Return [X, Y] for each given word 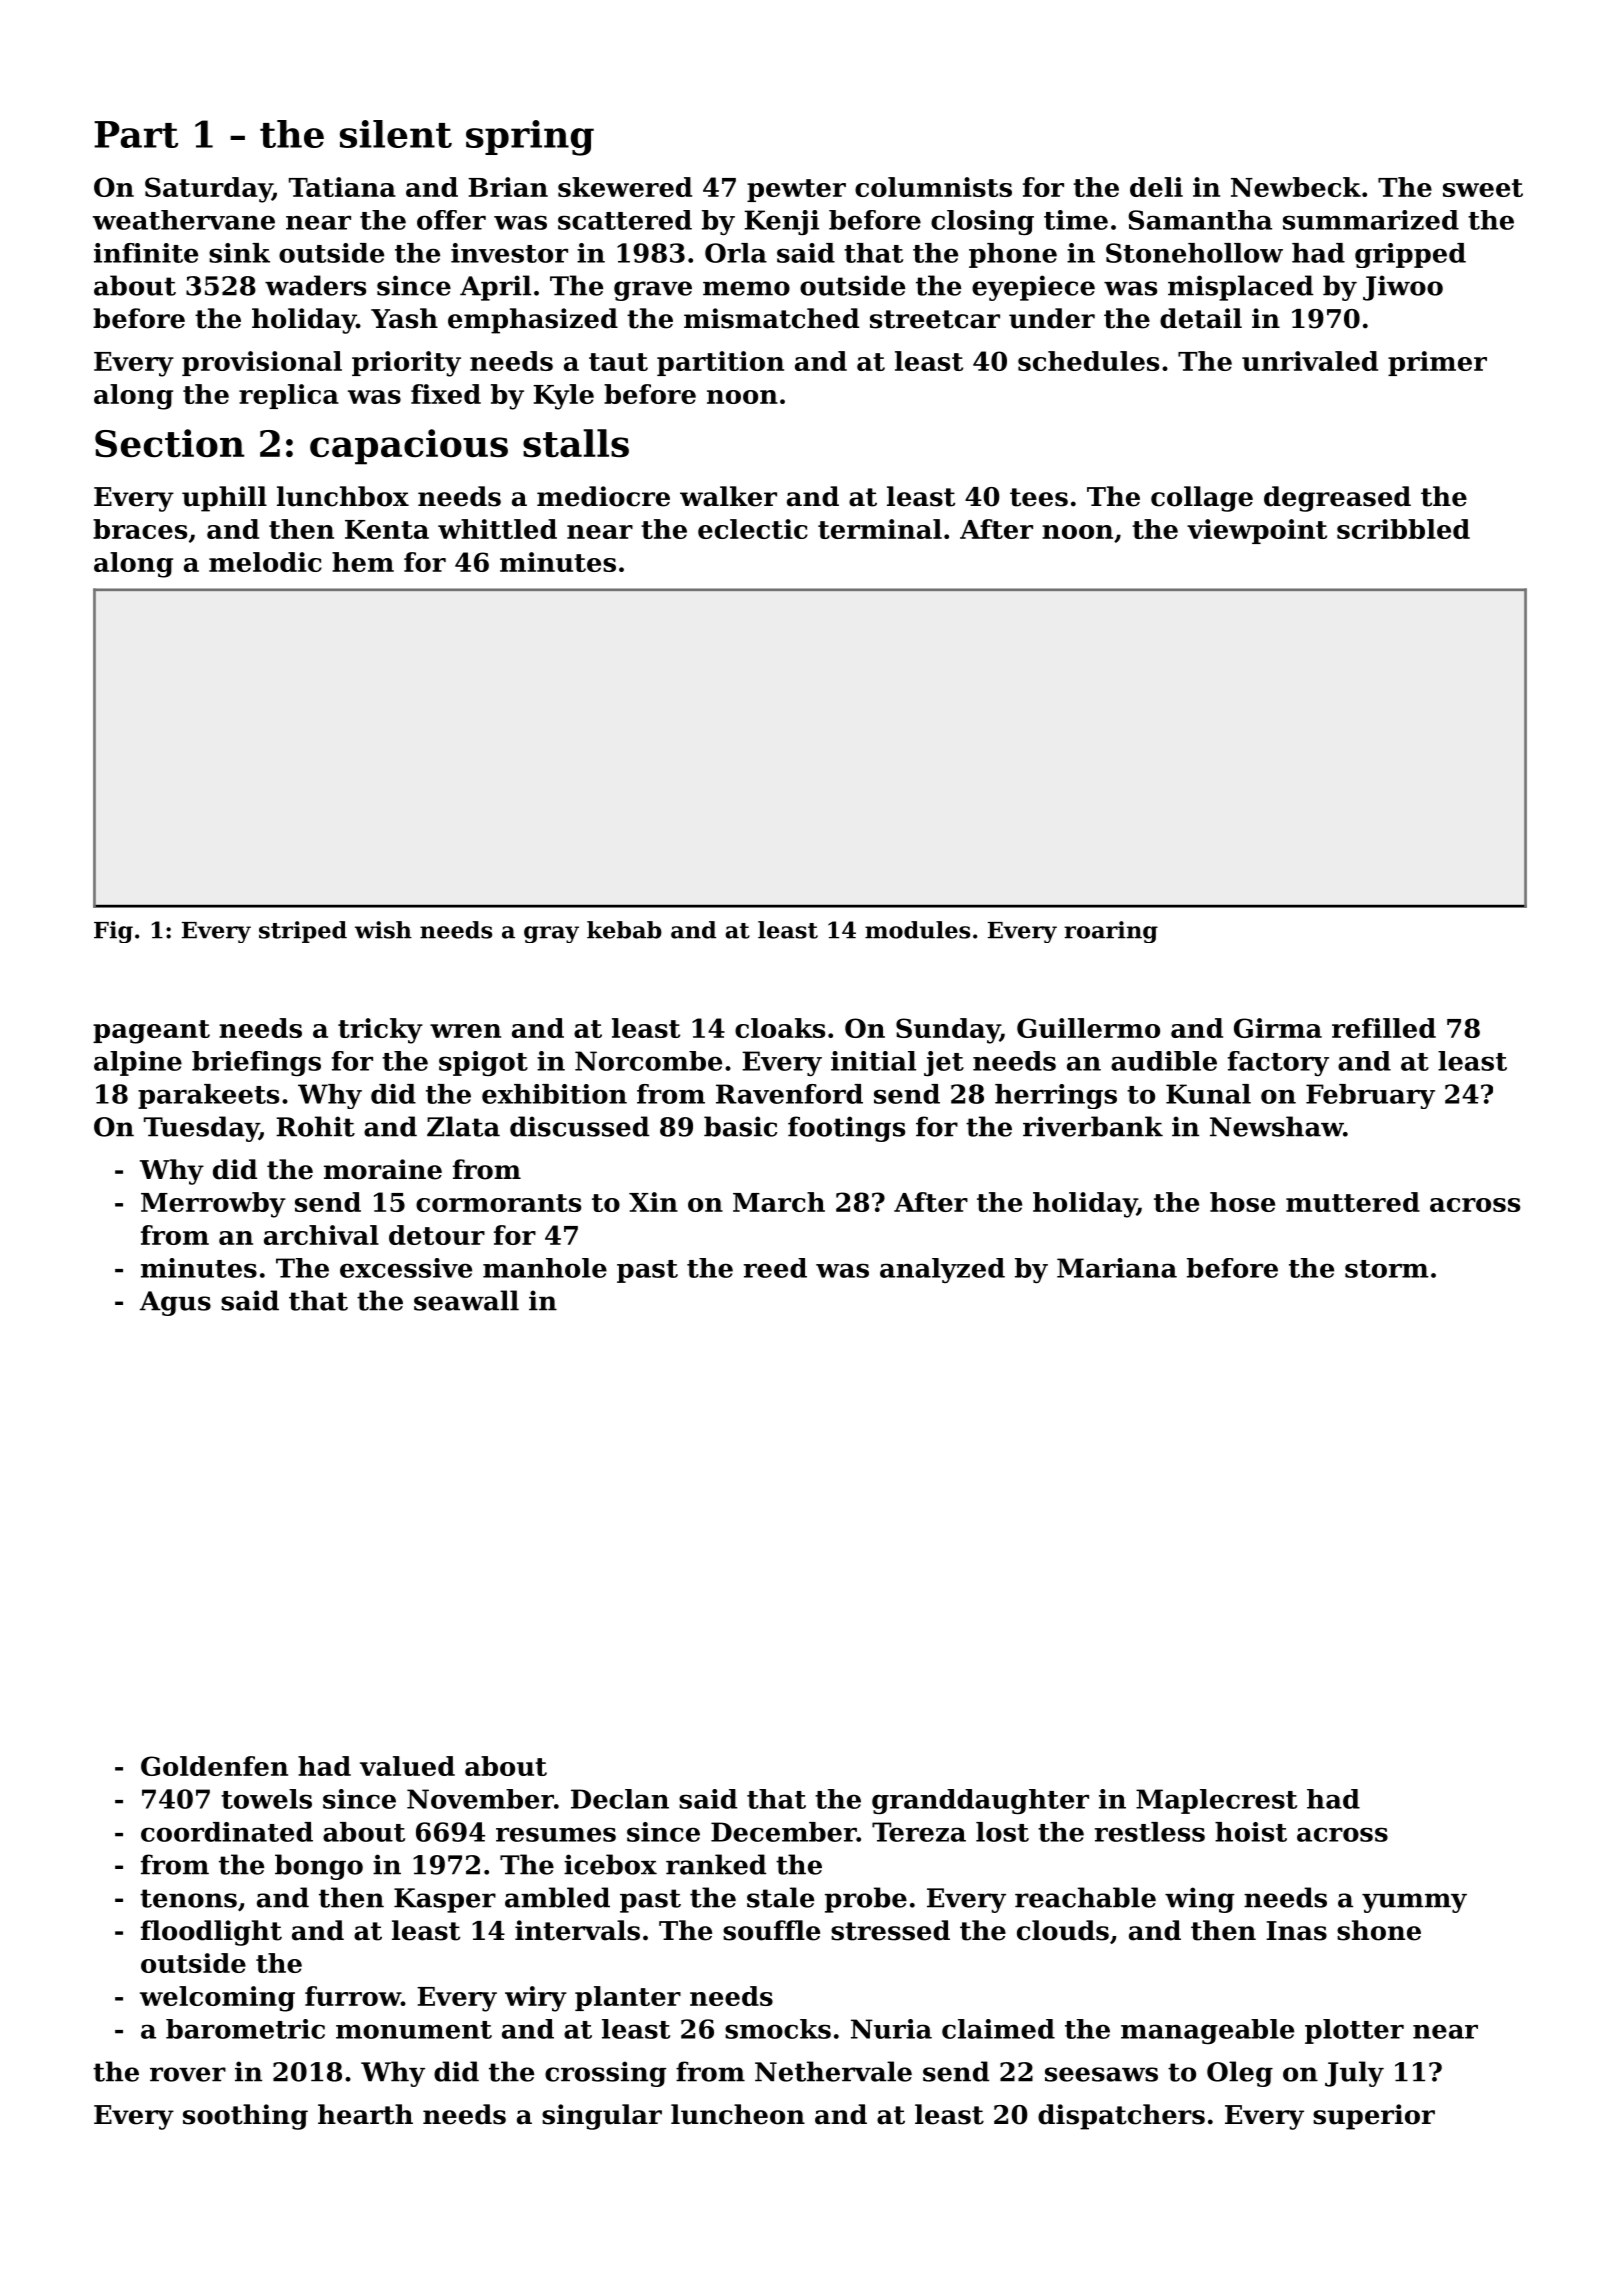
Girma [1278, 1028]
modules [917, 930]
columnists [933, 187]
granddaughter [980, 1801]
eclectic [753, 529]
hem [363, 562]
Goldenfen [214, 1766]
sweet [1483, 188]
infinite [146, 253]
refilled [1384, 1028]
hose [1242, 1202]
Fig [113, 932]
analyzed [942, 1270]
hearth [365, 2114]
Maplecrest [1216, 1801]
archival [321, 1235]
